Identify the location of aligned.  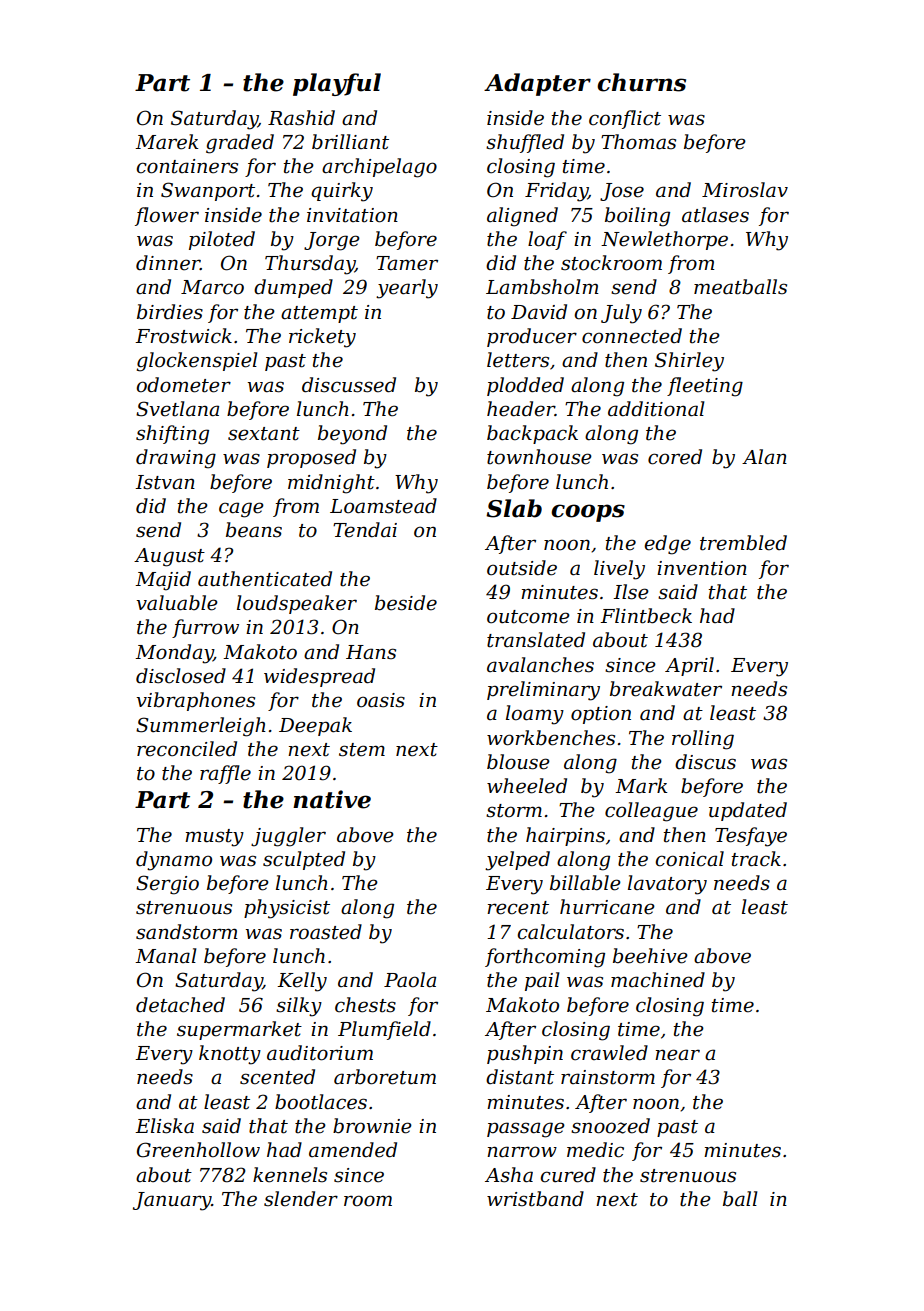
(522, 217).
